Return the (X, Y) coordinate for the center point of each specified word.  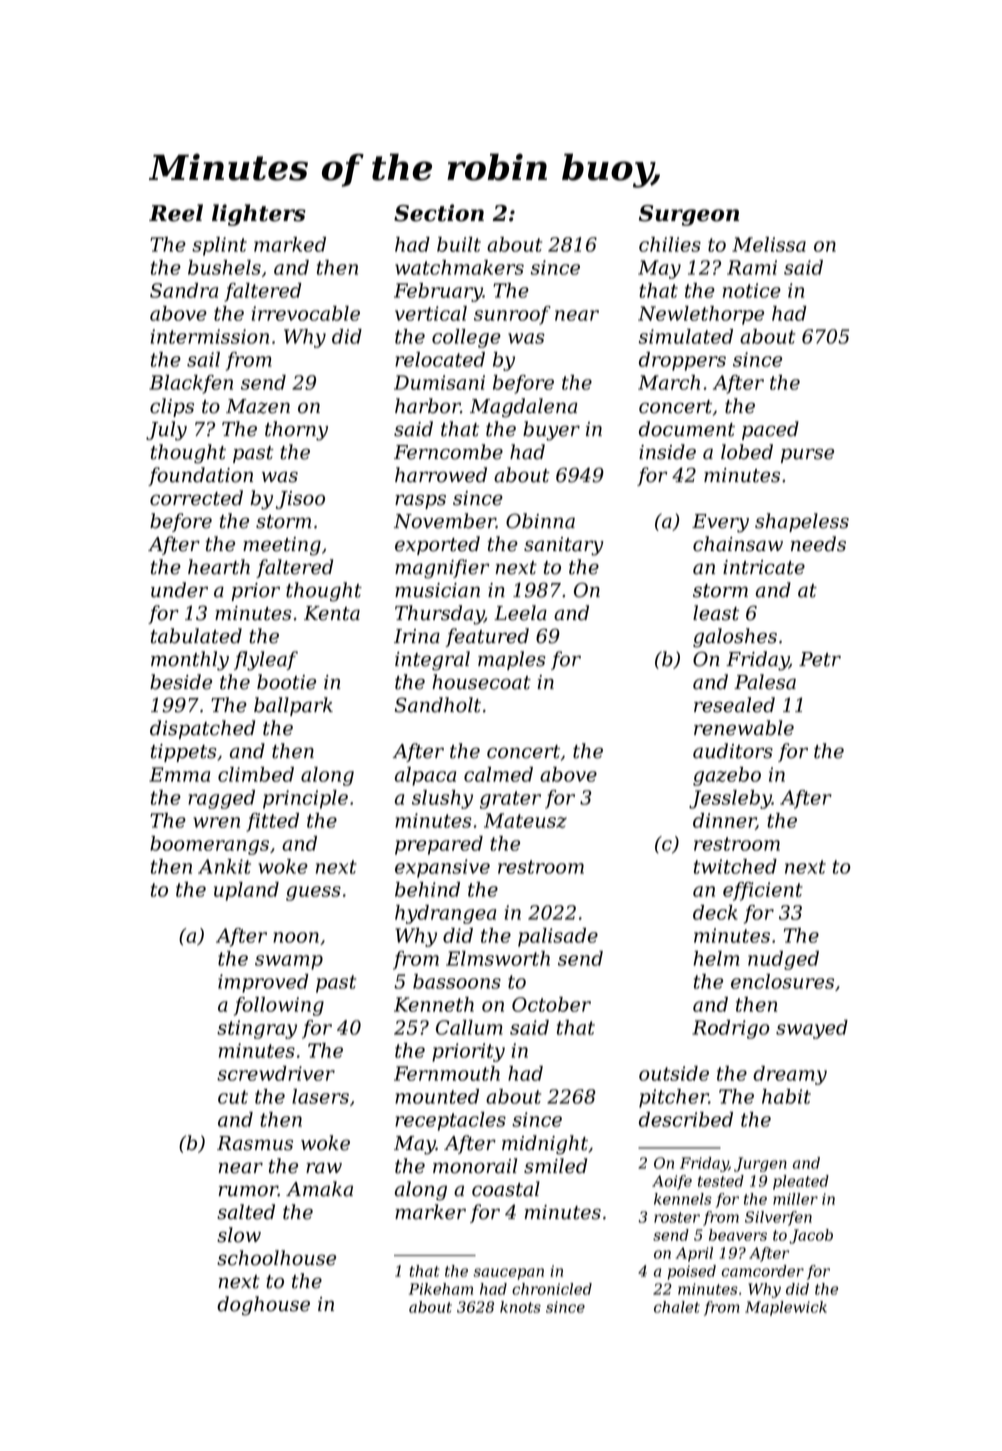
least (716, 613)
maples (512, 660)
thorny (296, 431)
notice (752, 290)
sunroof (512, 315)
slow (239, 1235)
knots (520, 1307)
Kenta (332, 613)
